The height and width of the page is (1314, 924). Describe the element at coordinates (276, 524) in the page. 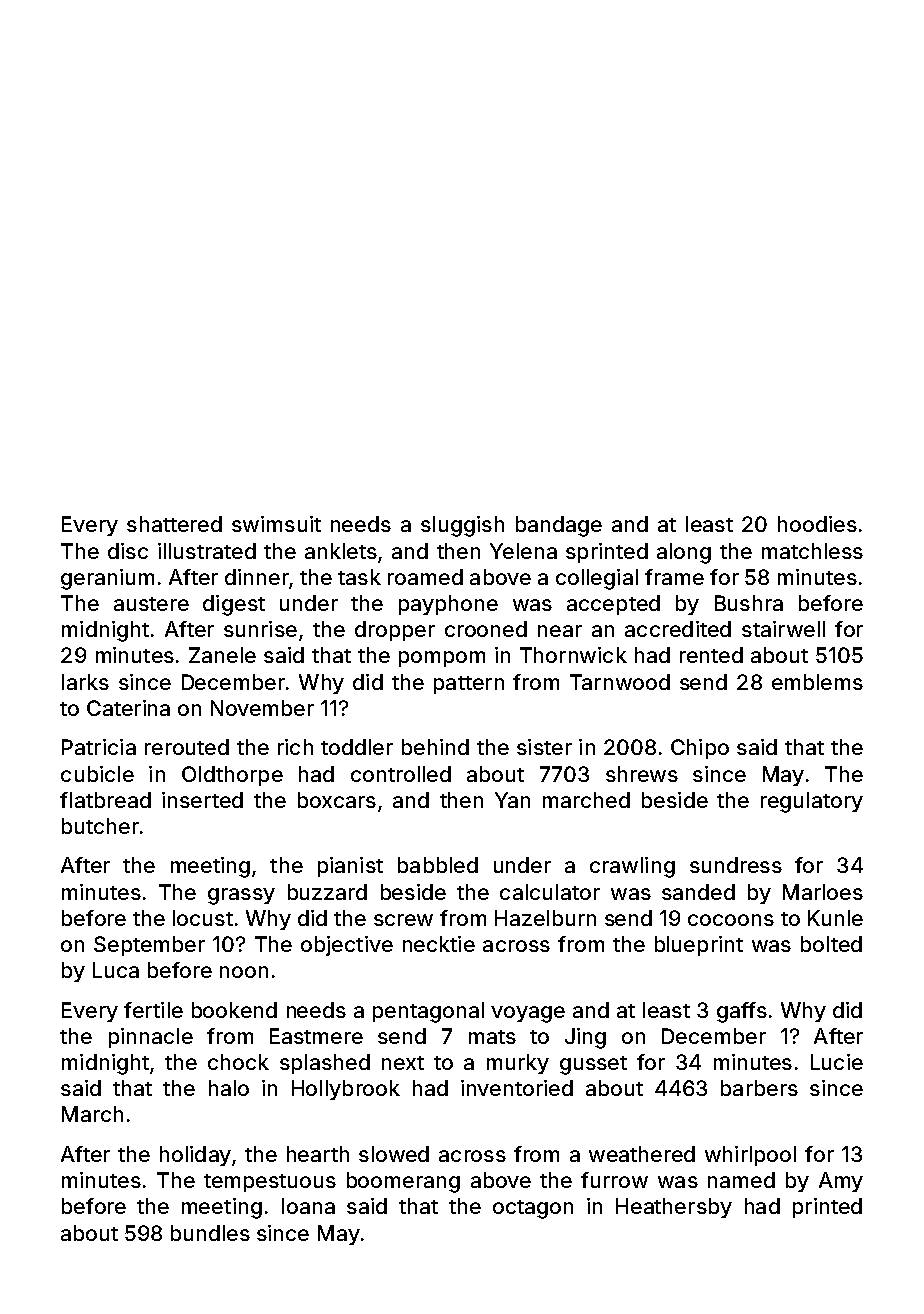

I see `swimsuit` at that location.
